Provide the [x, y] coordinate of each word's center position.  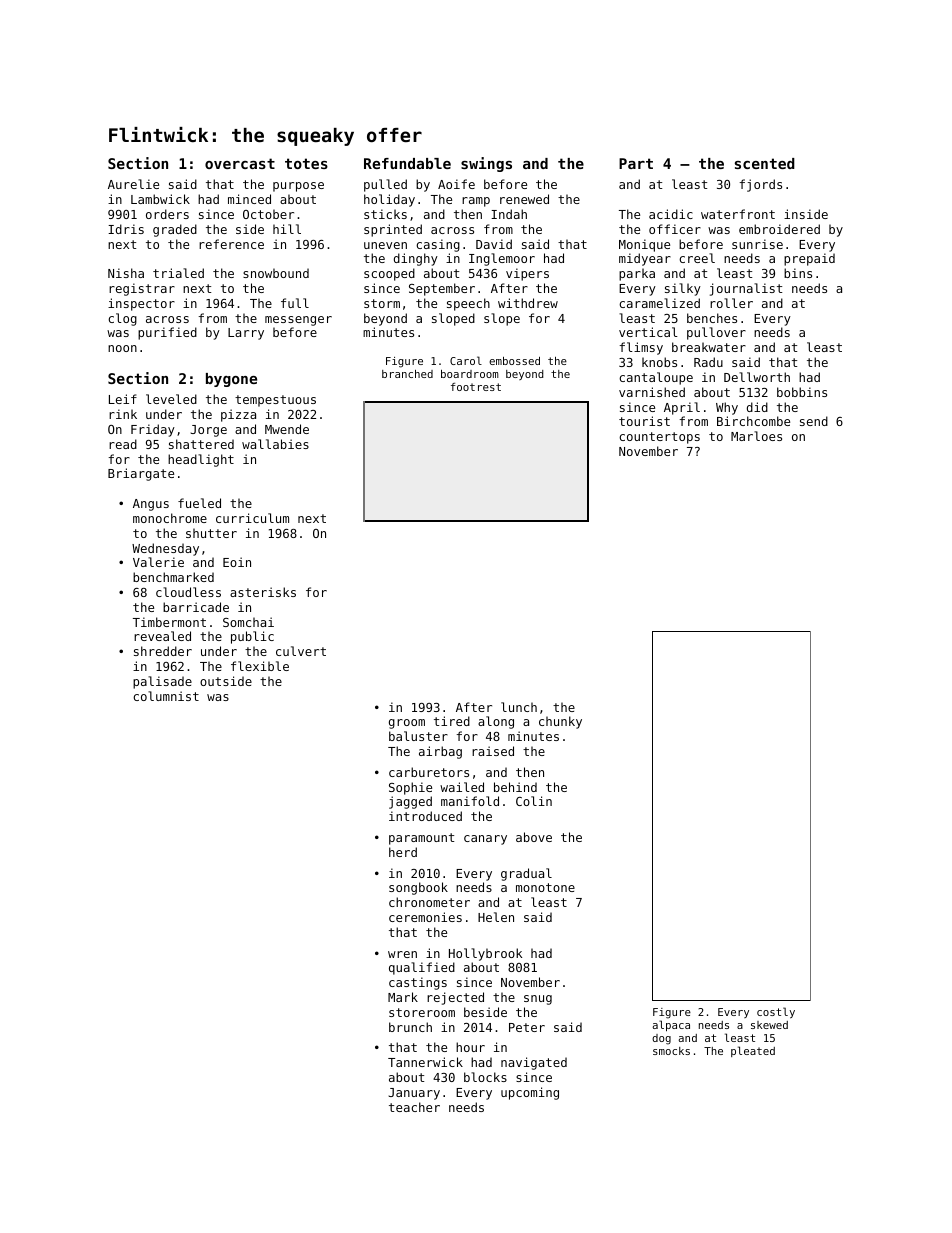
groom [407, 724]
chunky [560, 722]
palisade [162, 682]
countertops [659, 438]
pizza [238, 415]
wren [402, 954]
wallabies [275, 444]
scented [765, 163]
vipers [527, 274]
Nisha [126, 273]
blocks [485, 1077]
